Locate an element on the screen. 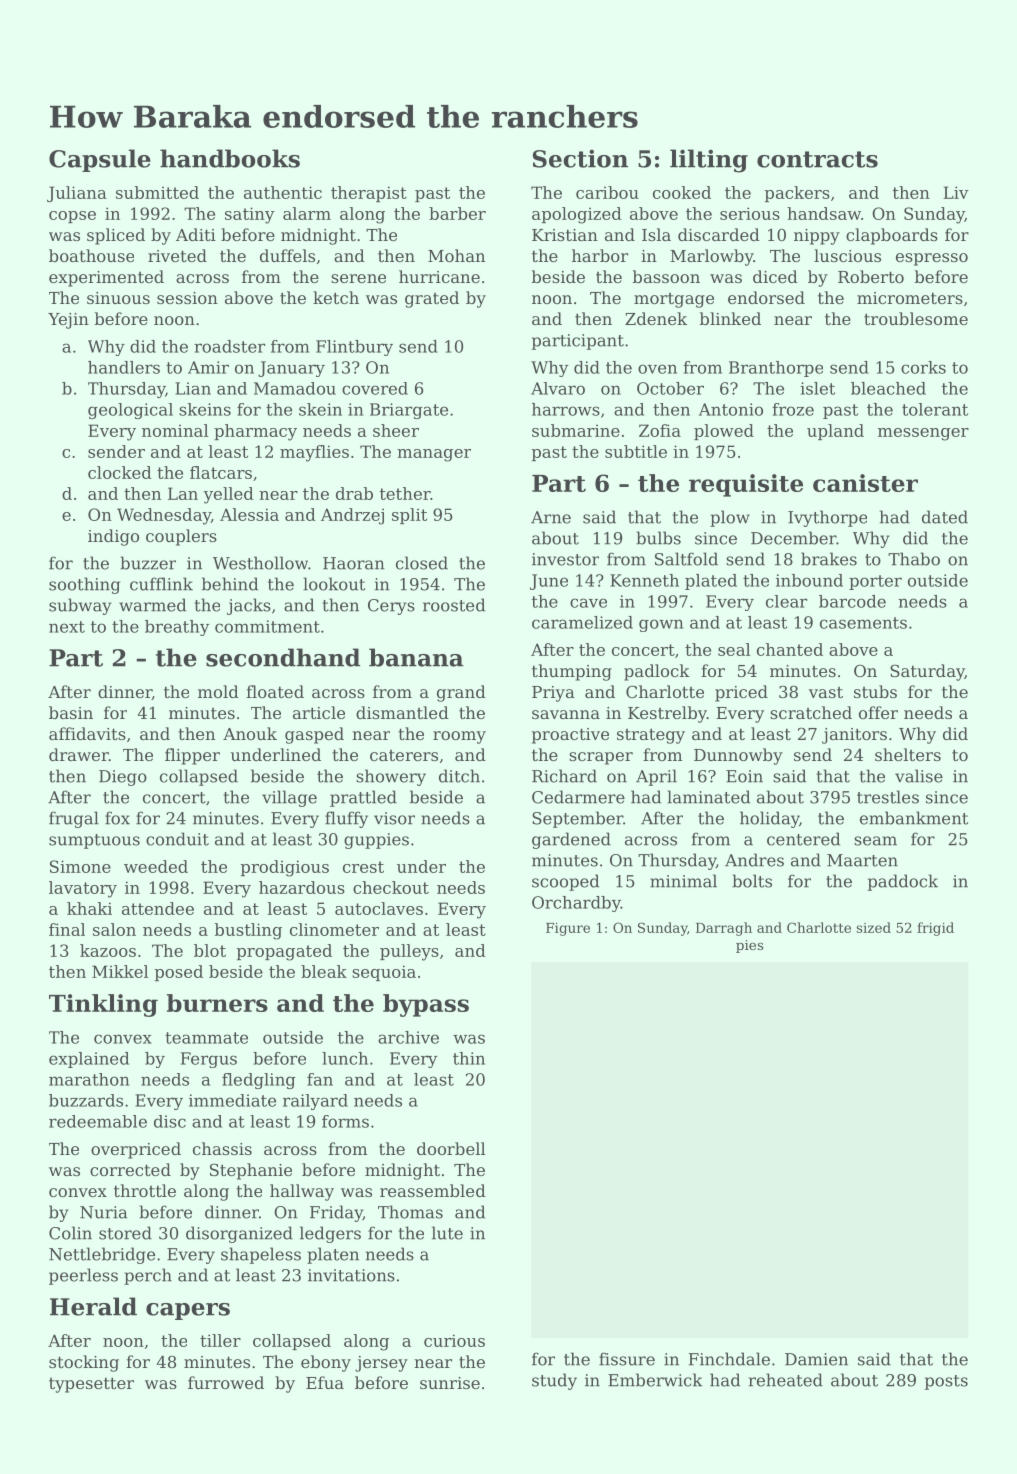 The image size is (1017, 1474). typesetter is located at coordinates (91, 1385).
